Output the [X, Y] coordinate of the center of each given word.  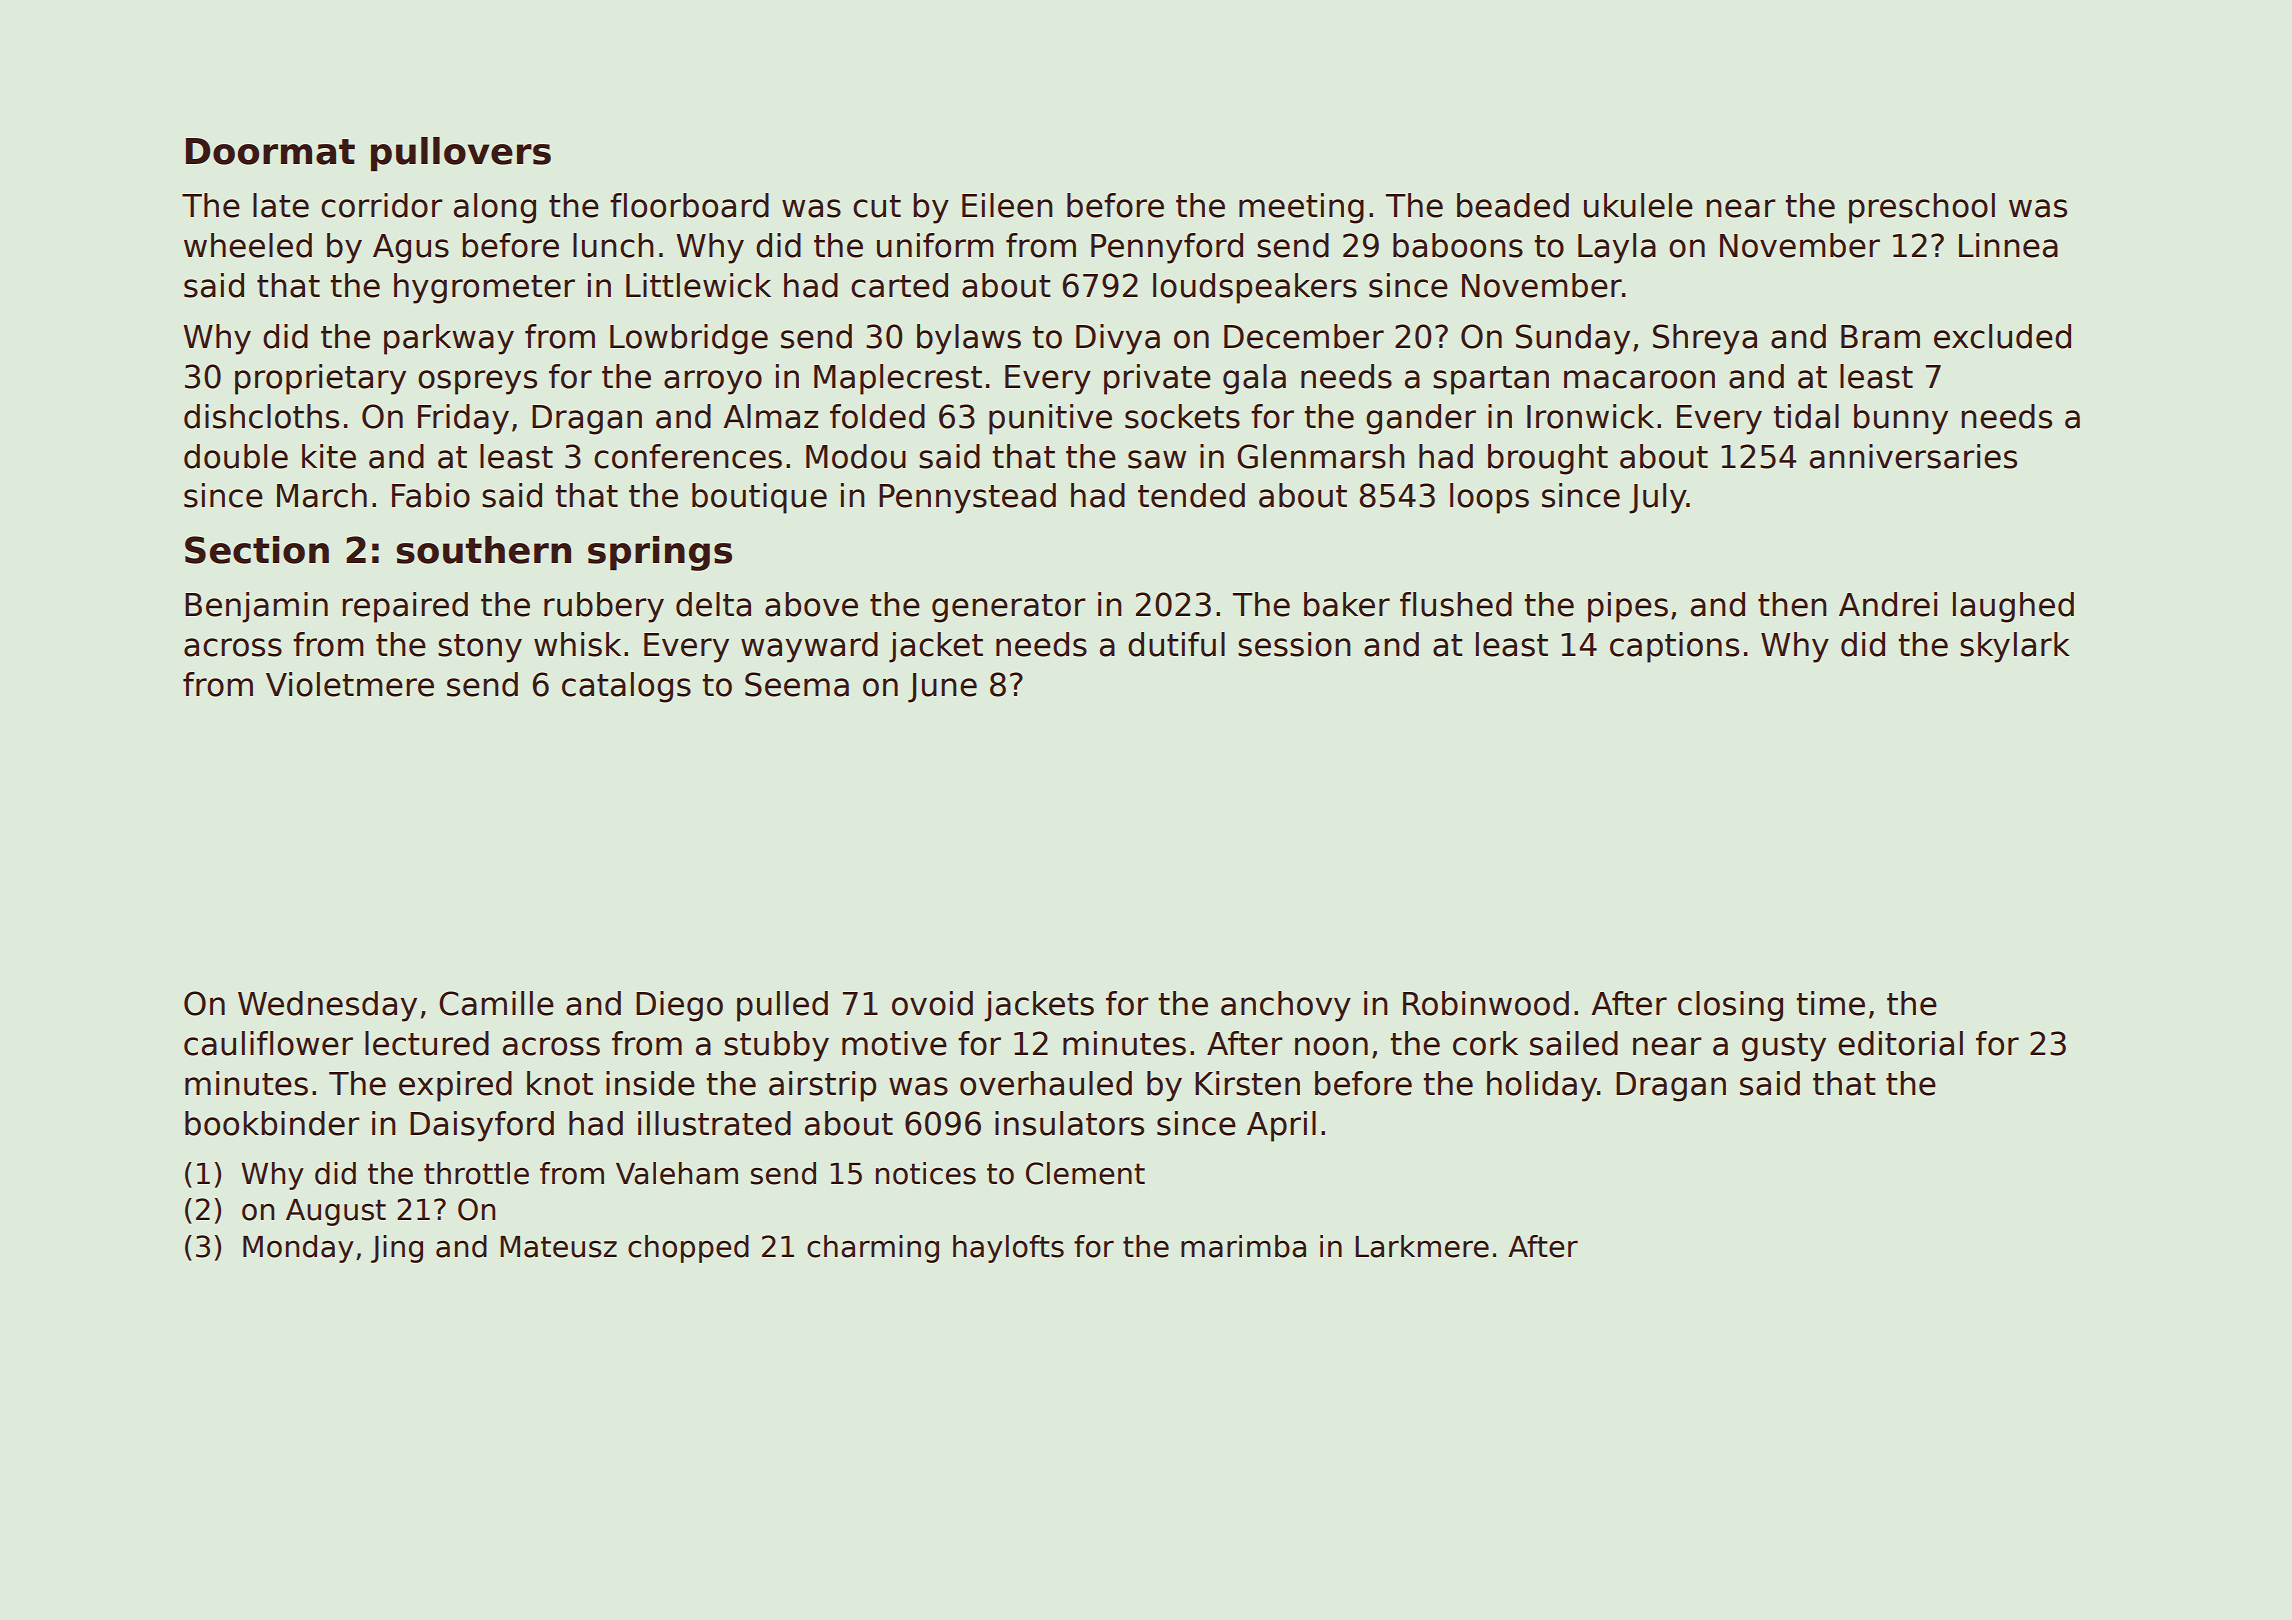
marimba [1243, 1246]
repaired [405, 607]
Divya [1118, 339]
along [495, 208]
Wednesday [327, 1006]
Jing [397, 1249]
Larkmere [1422, 1246]
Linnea [2008, 245]
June [942, 688]
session [1294, 644]
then [1792, 604]
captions [1674, 647]
